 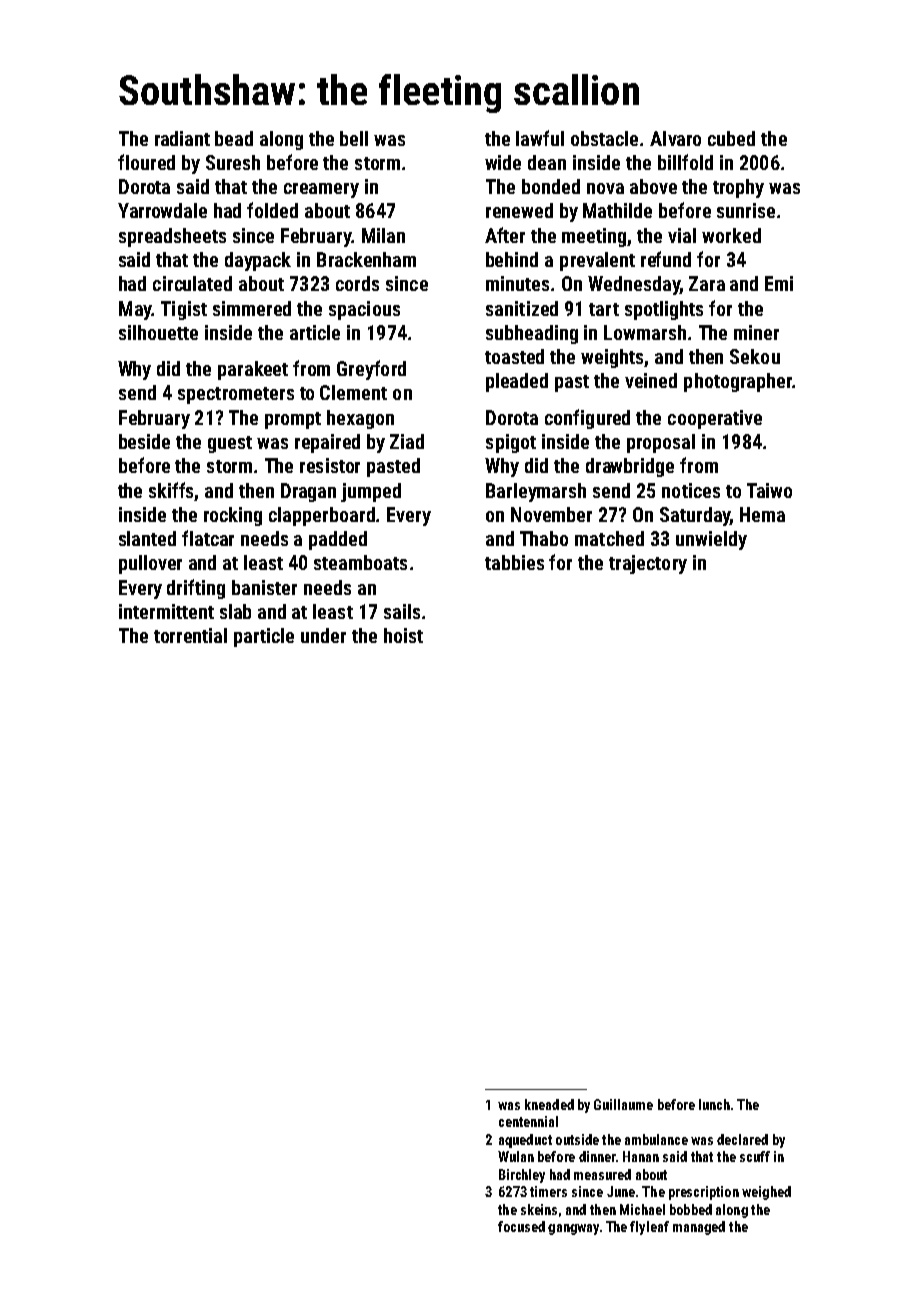 What do you see at coordinates (675, 138) in the page?
I see `Alvaro` at bounding box center [675, 138].
